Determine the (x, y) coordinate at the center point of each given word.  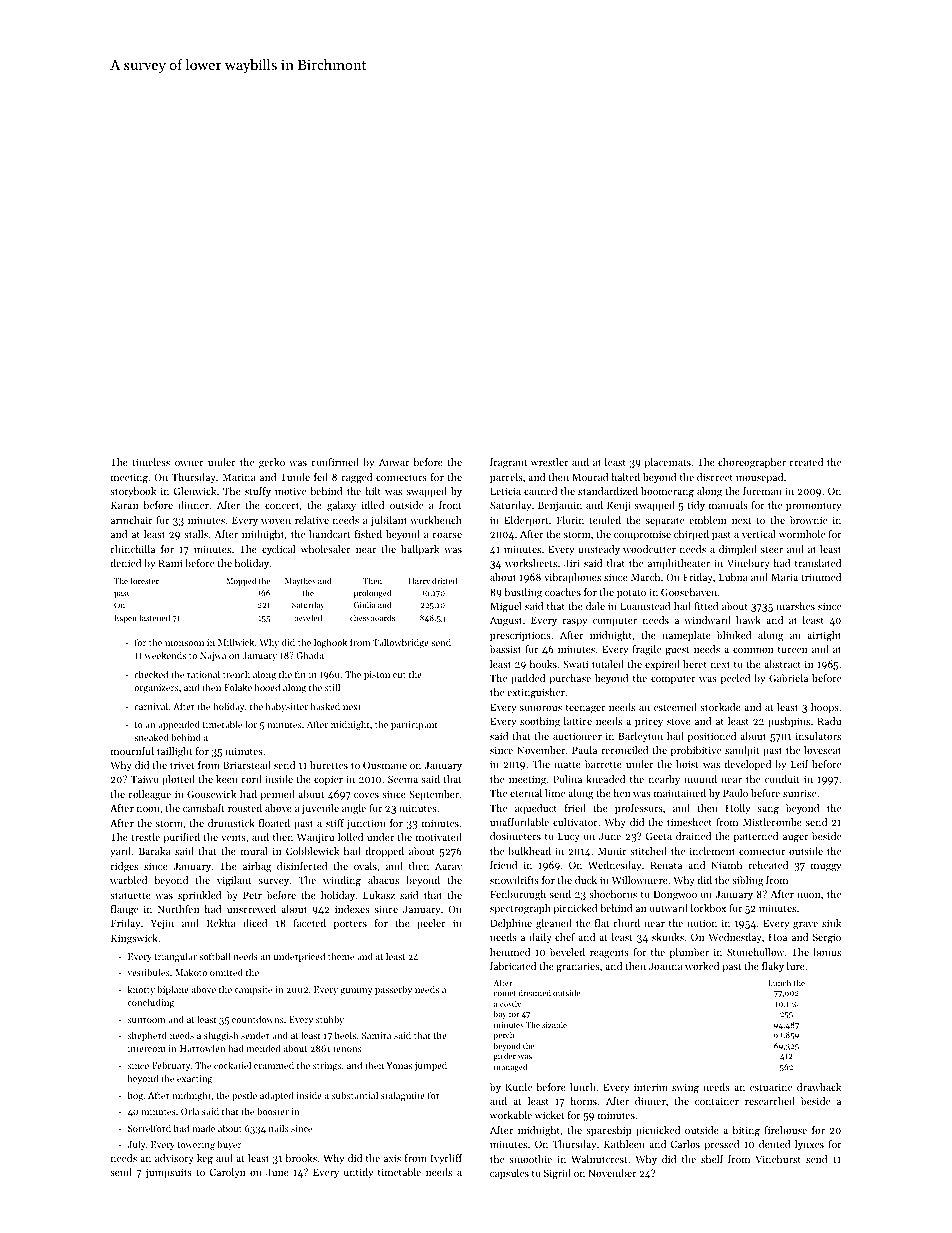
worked (702, 966)
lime (555, 793)
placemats (667, 463)
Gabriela (788, 678)
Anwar (394, 462)
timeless (151, 462)
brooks (301, 1158)
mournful (132, 751)
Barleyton (640, 737)
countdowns (257, 1019)
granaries (578, 967)
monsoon (184, 643)
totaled (608, 664)
